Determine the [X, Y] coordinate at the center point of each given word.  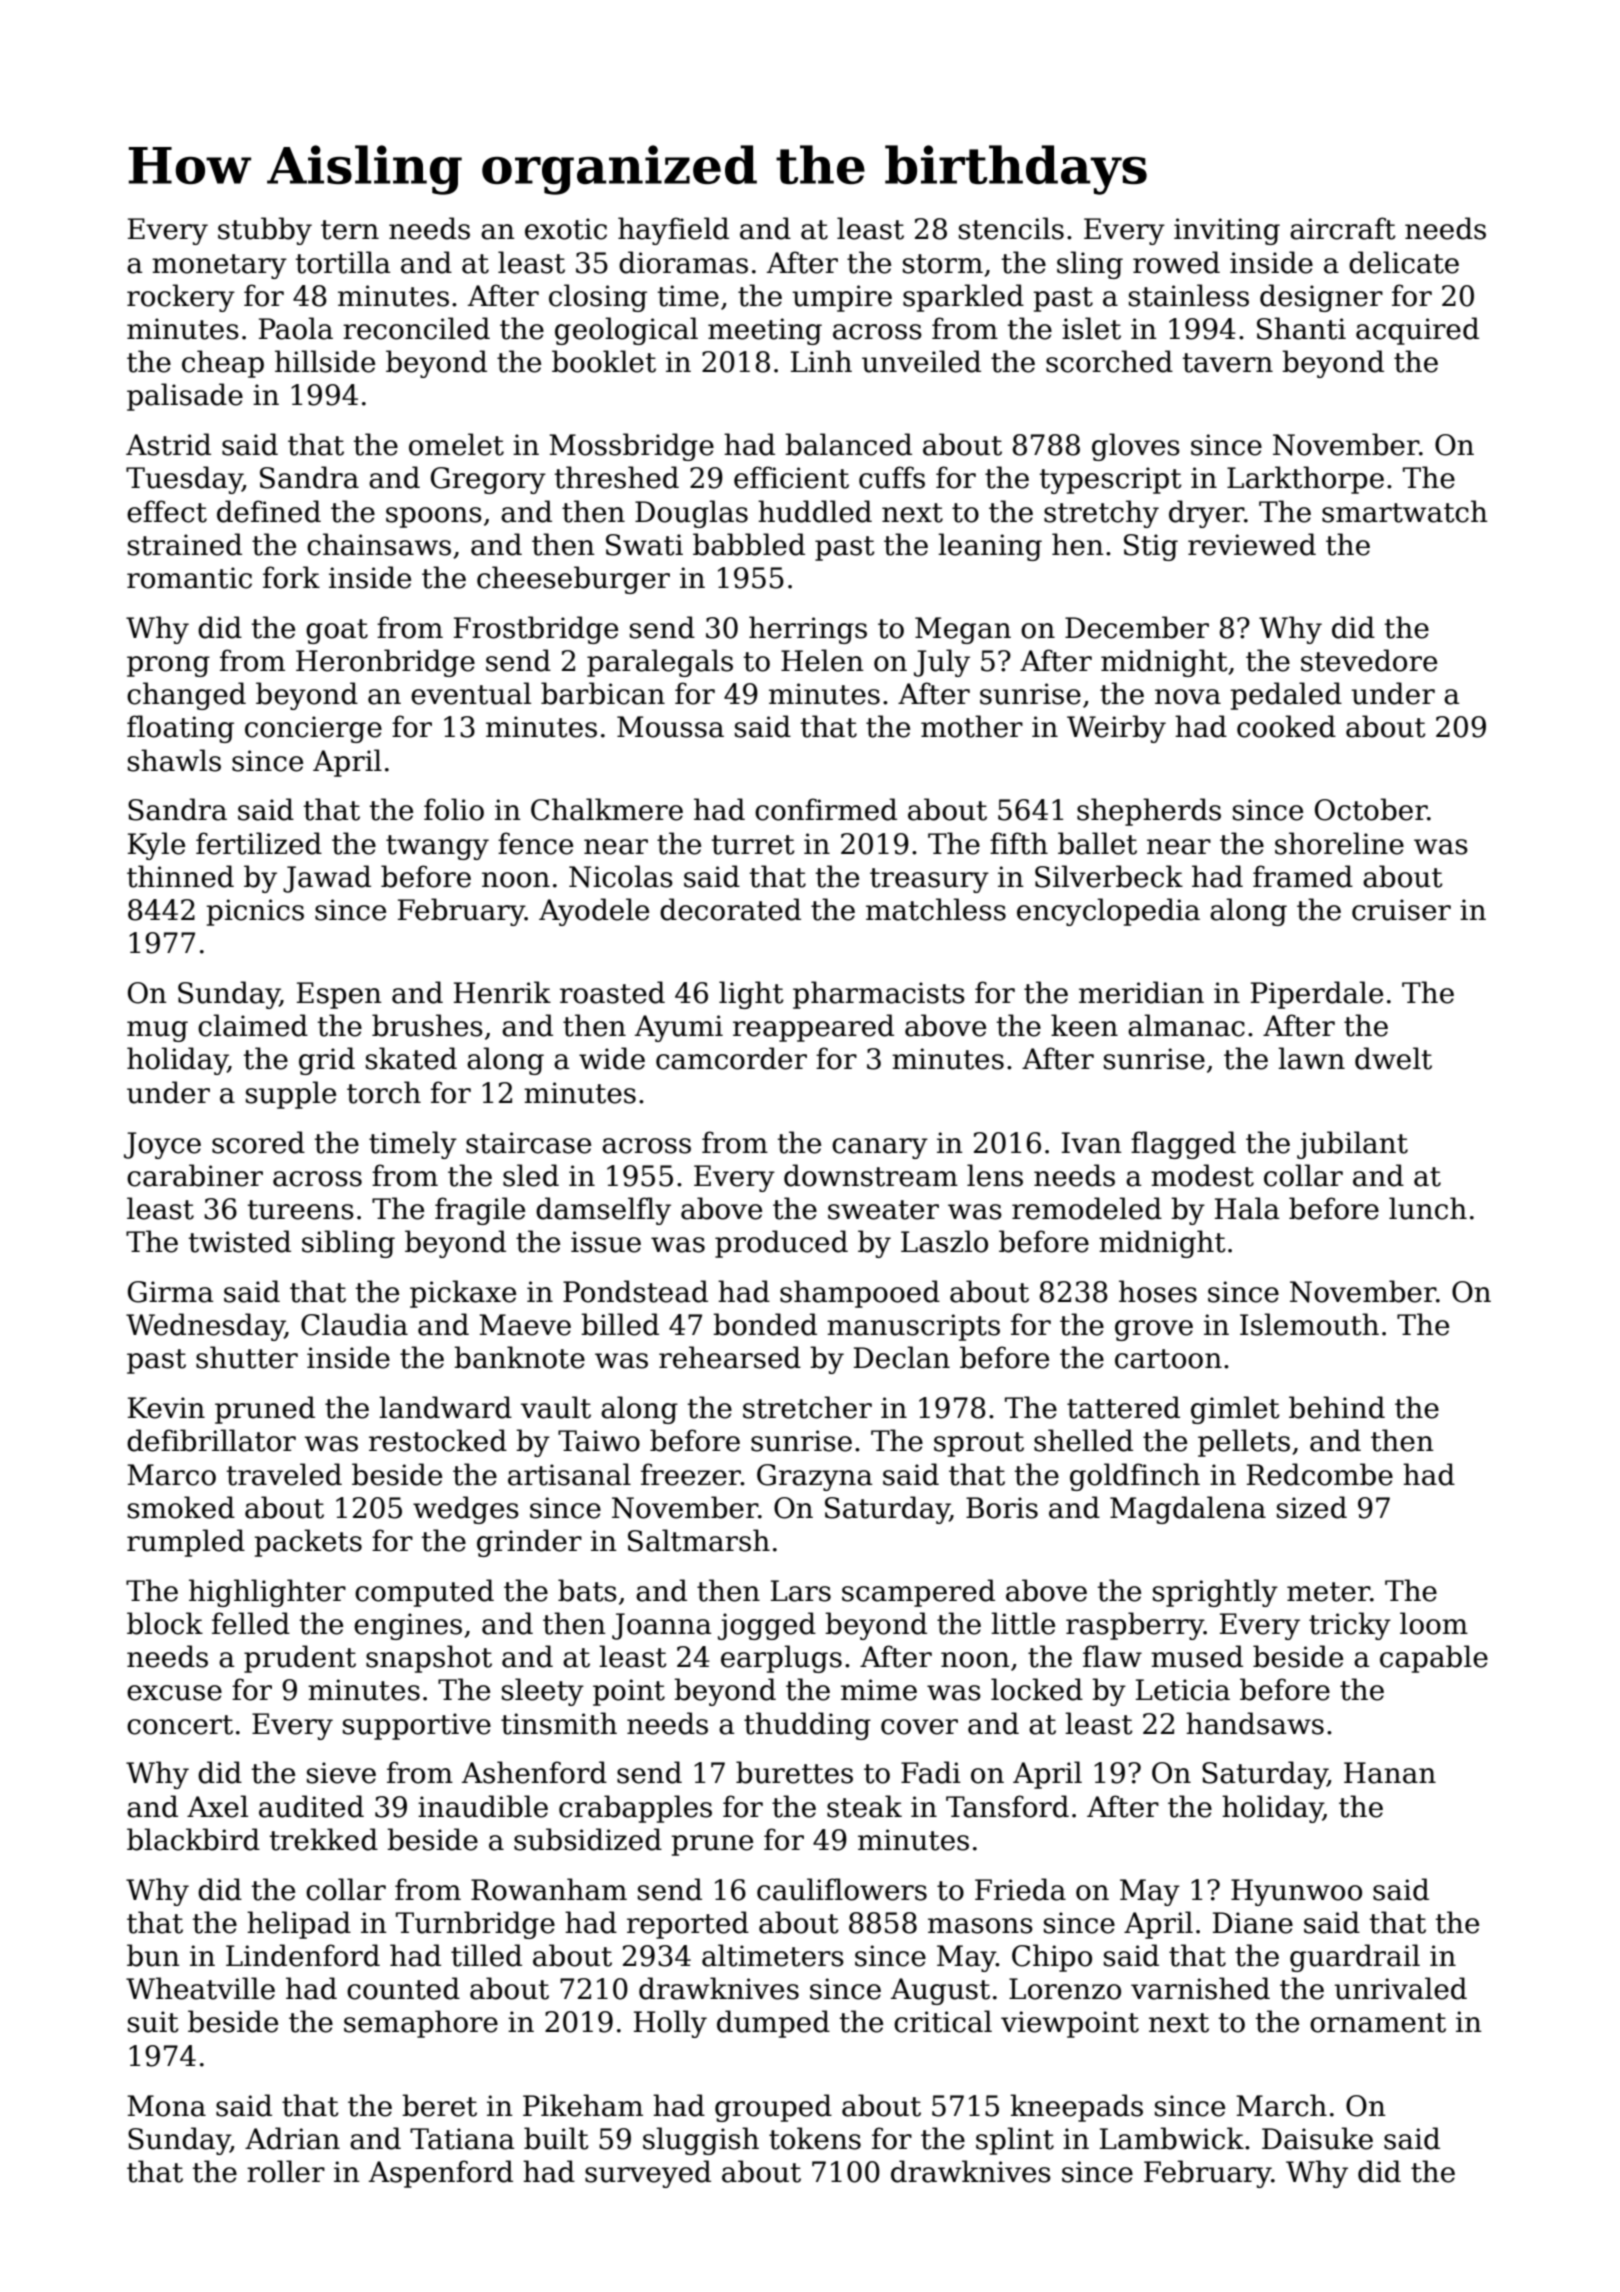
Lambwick [1172, 2138]
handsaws [1255, 1723]
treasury [929, 880]
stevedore [1369, 660]
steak [864, 1806]
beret [439, 2105]
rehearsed [730, 1357]
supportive [417, 1726]
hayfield [673, 231]
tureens [300, 1210]
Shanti [1301, 328]
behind [1337, 1407]
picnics [255, 912]
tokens [815, 2138]
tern [350, 230]
